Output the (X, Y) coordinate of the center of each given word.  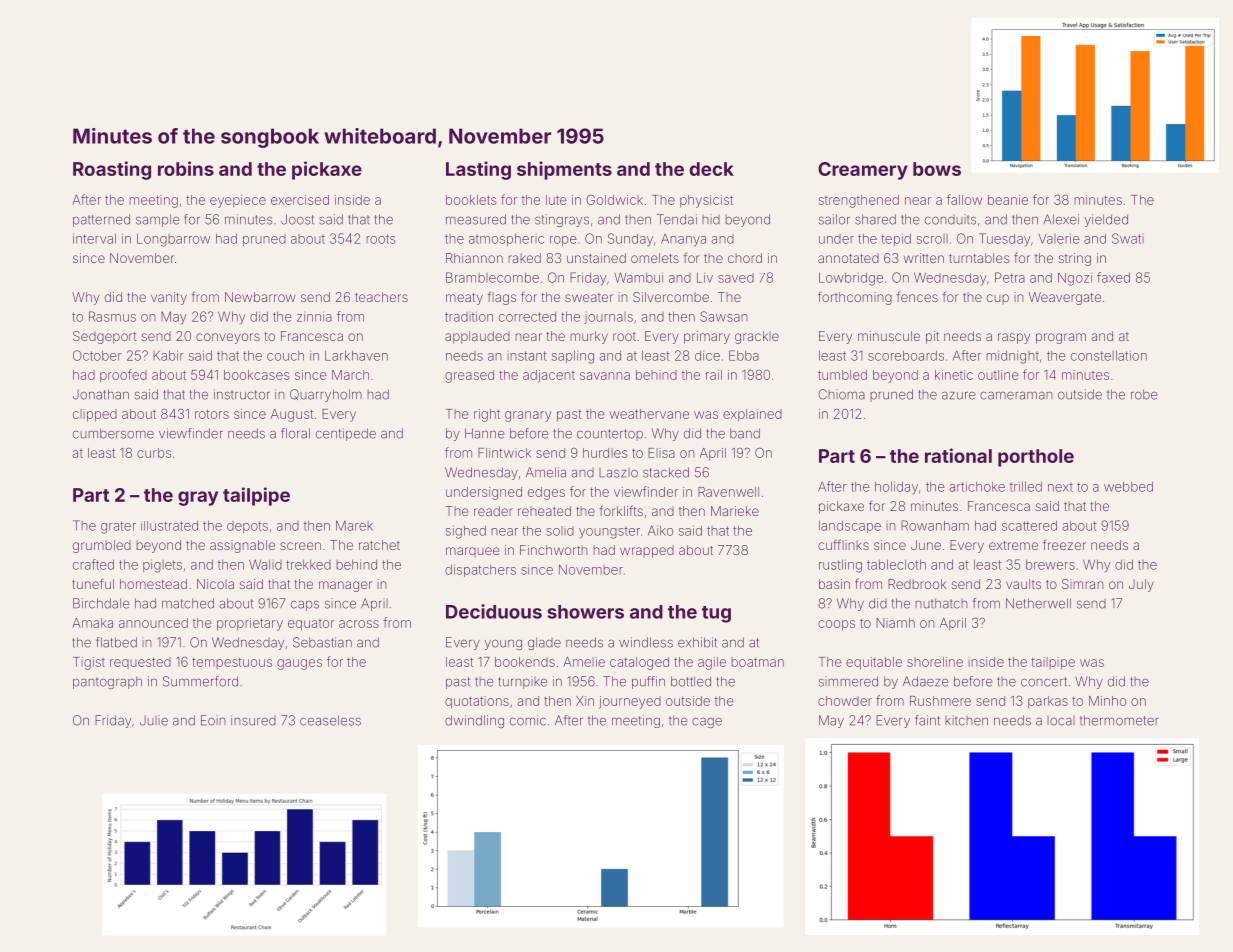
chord (745, 258)
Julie (154, 720)
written (924, 258)
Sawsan (724, 316)
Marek (354, 525)
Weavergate (1065, 298)
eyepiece (238, 201)
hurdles (605, 453)
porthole (1036, 458)
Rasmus (112, 316)
